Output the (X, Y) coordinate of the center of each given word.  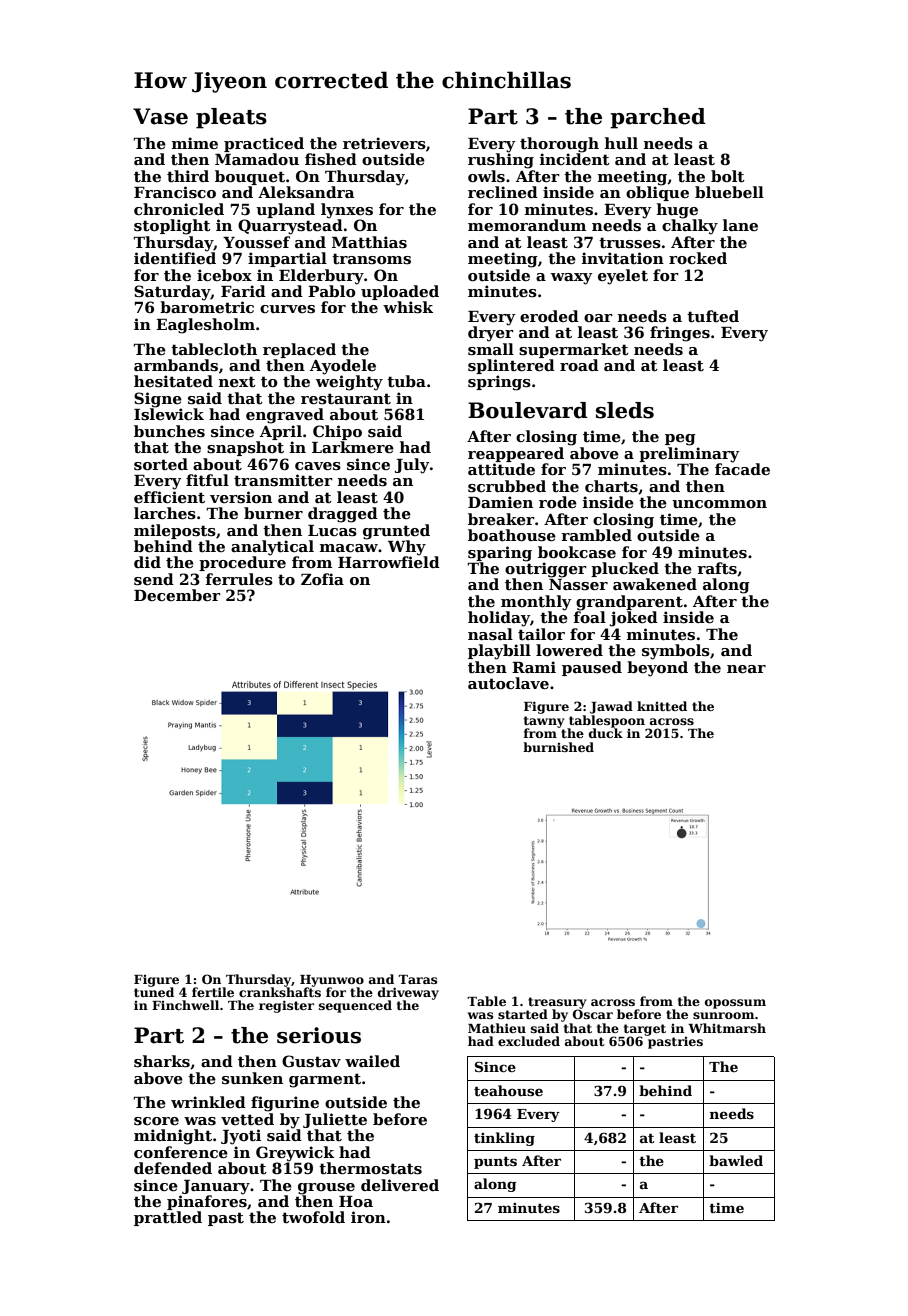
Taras (417, 979)
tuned (154, 992)
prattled (168, 1218)
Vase (160, 116)
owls (486, 176)
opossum (735, 1004)
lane (740, 225)
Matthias (369, 242)
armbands (176, 365)
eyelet (623, 277)
